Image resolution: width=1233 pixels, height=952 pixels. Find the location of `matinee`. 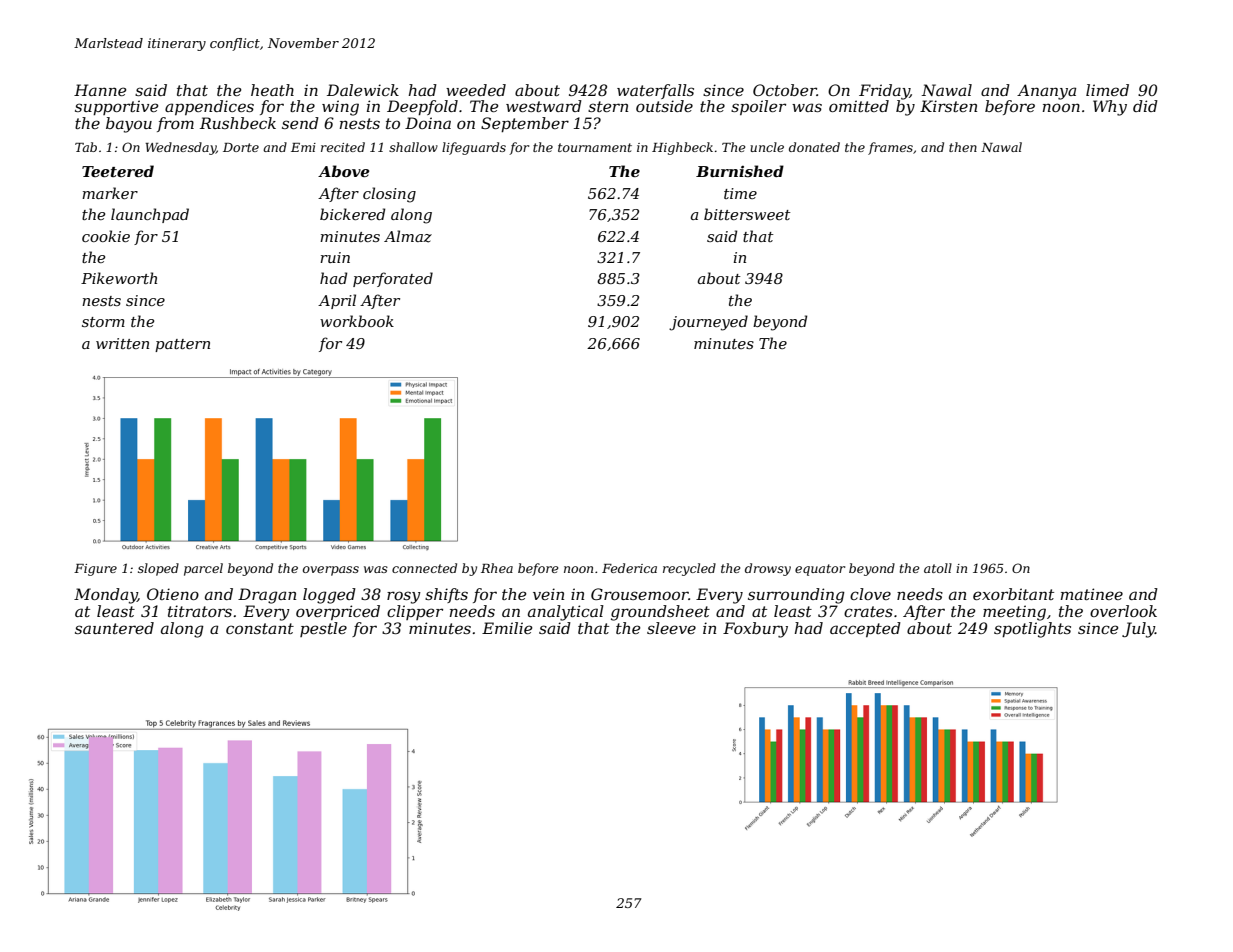

matinee is located at coordinates (1092, 594).
